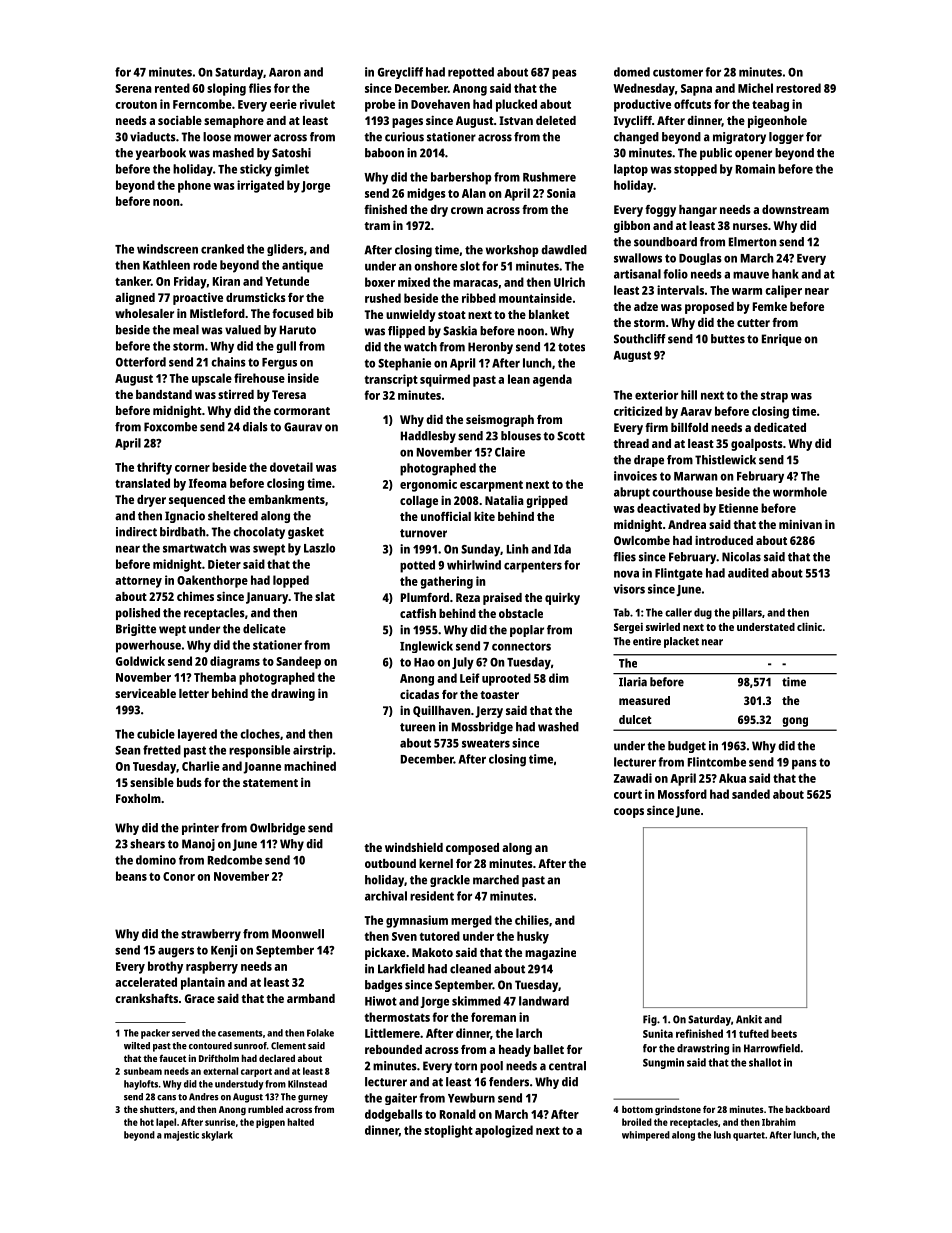 The image size is (952, 1233). I want to click on workshop, so click(512, 251).
